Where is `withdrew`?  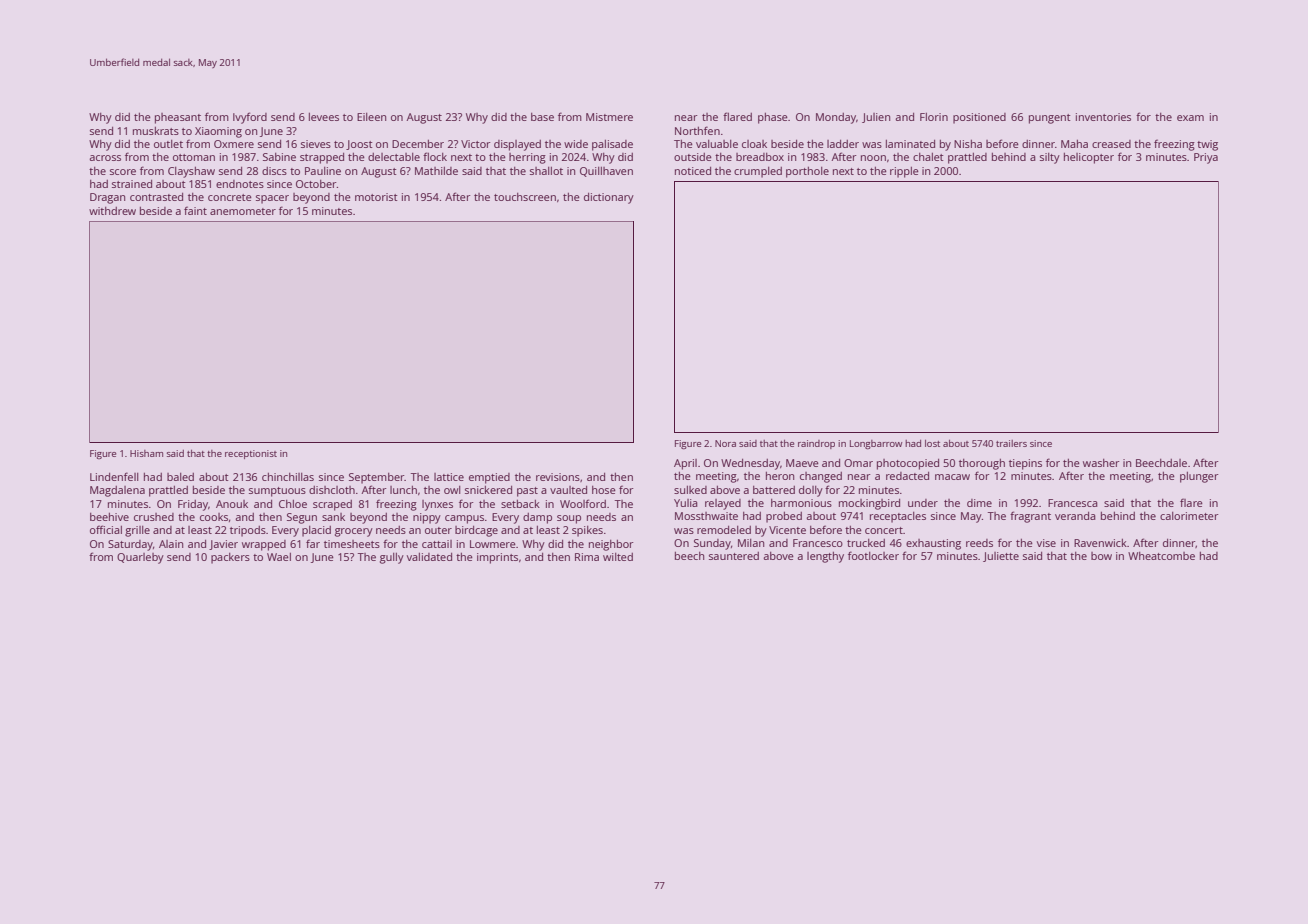
withdrew is located at coordinates (112, 211).
